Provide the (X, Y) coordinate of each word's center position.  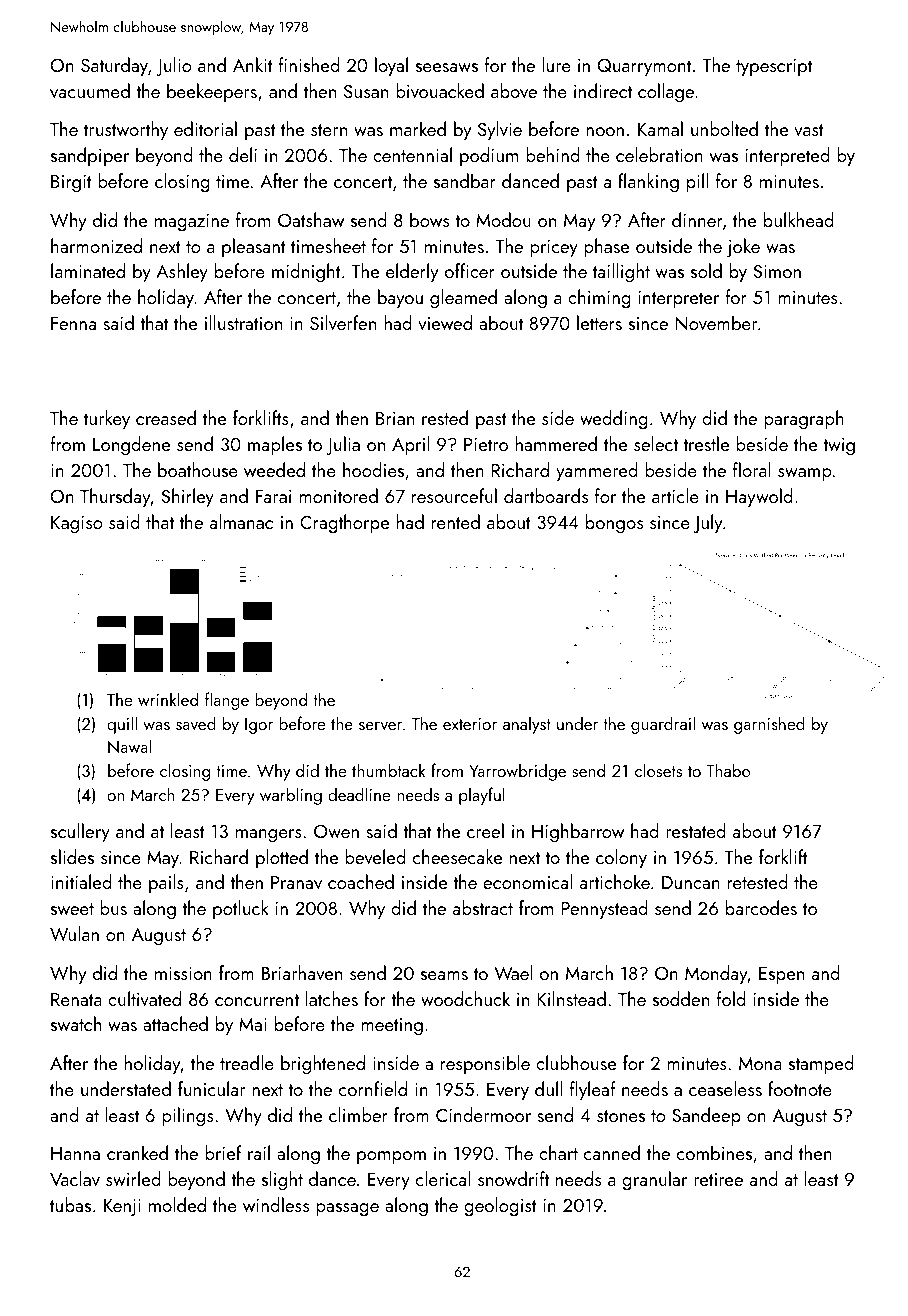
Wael (513, 972)
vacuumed (90, 90)
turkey (107, 419)
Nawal (129, 746)
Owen (336, 831)
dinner (697, 219)
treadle (247, 1062)
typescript (774, 67)
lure (556, 64)
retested (758, 881)
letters (599, 322)
